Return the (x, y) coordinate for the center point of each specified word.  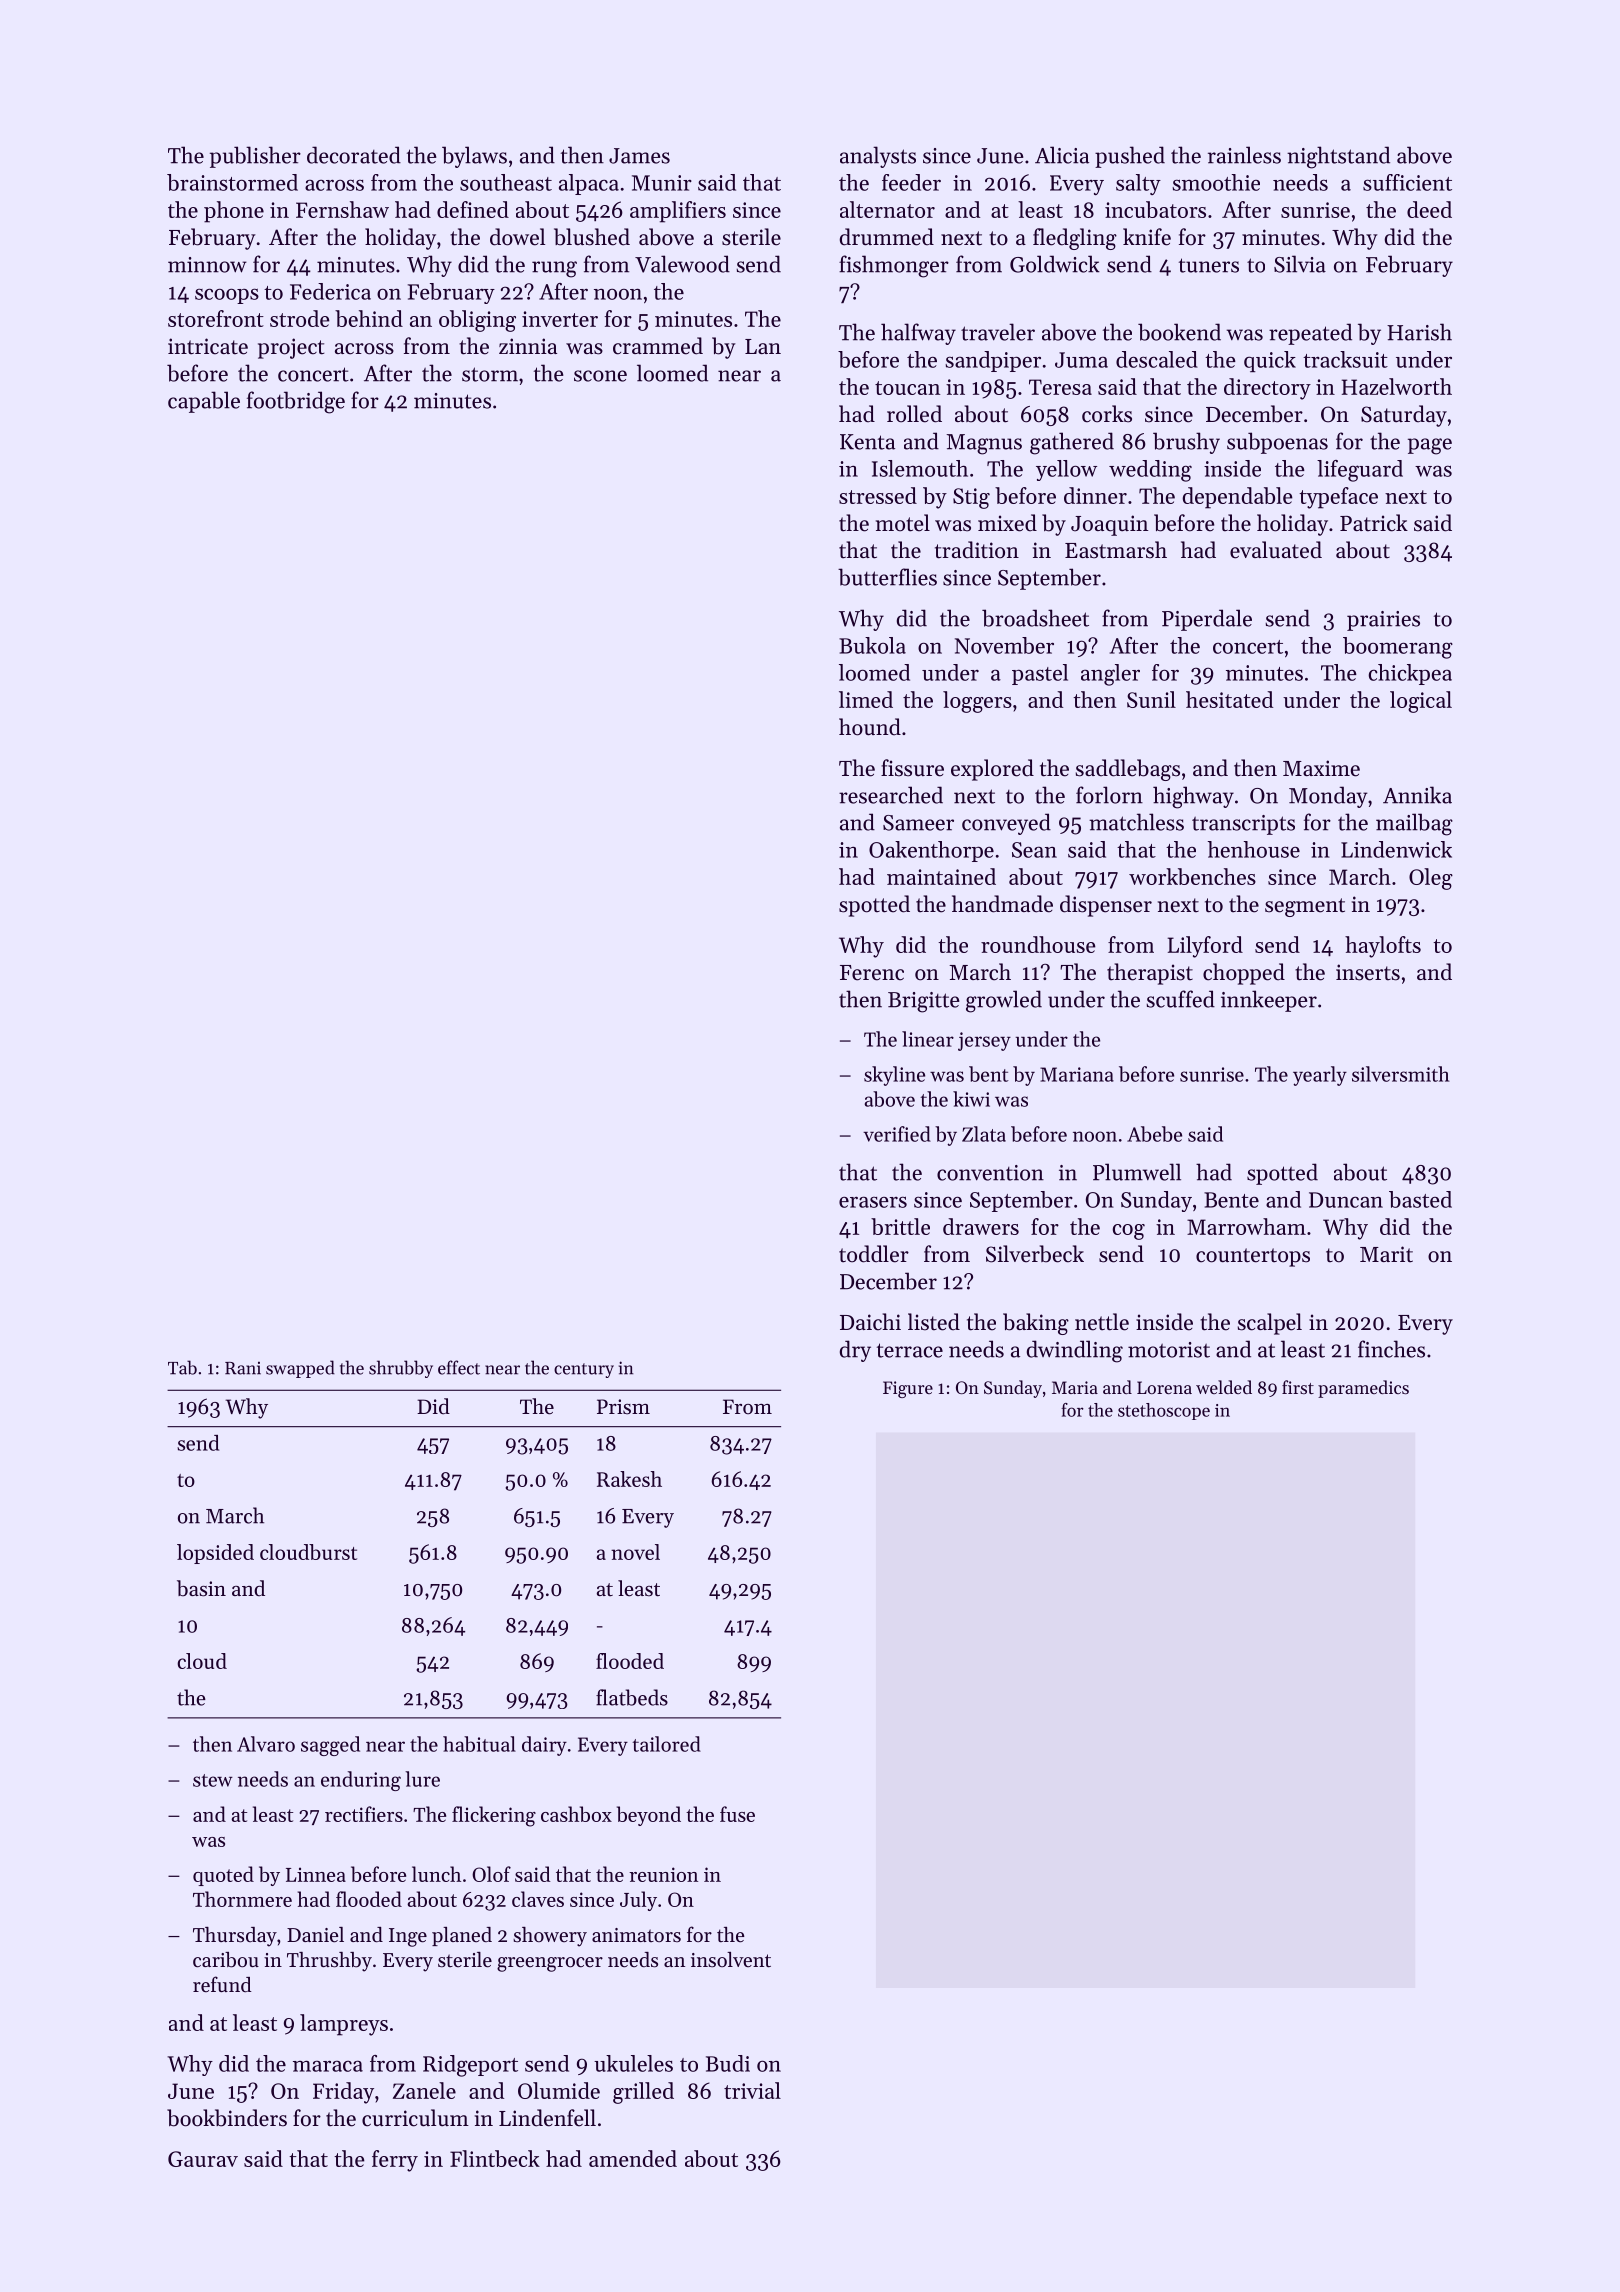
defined (473, 209)
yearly (1320, 1076)
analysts (878, 157)
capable (204, 402)
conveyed (1006, 824)
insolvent (731, 1960)
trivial (752, 2090)
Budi (728, 2063)
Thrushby (329, 1962)
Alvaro (266, 1744)
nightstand (1338, 157)
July (638, 1901)
